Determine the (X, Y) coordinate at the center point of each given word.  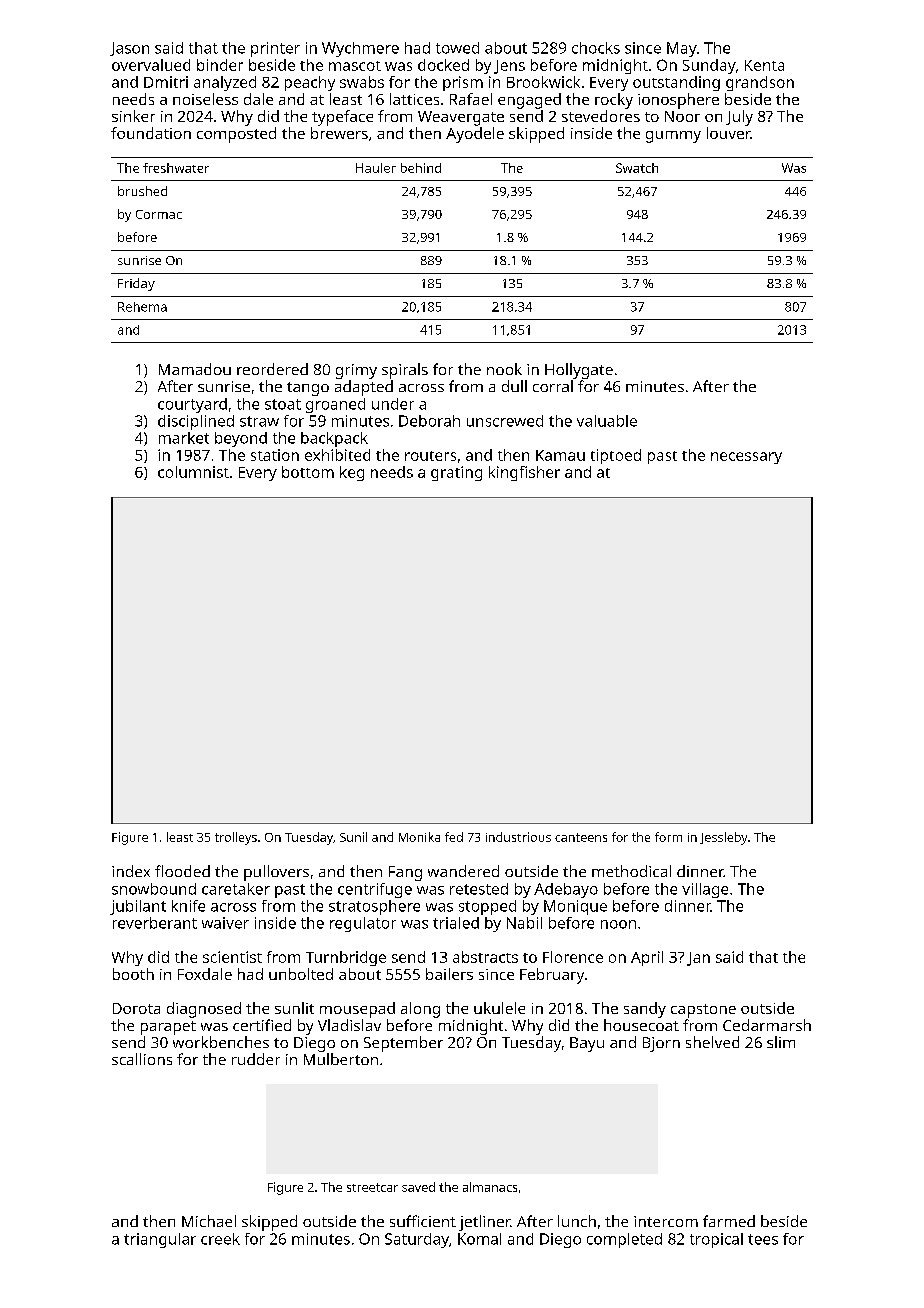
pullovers (276, 873)
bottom (308, 472)
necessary (746, 458)
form (668, 837)
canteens (581, 837)
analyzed (225, 83)
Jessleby (723, 838)
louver (728, 133)
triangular (160, 1240)
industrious (518, 837)
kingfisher (524, 473)
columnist (193, 472)
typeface (342, 118)
